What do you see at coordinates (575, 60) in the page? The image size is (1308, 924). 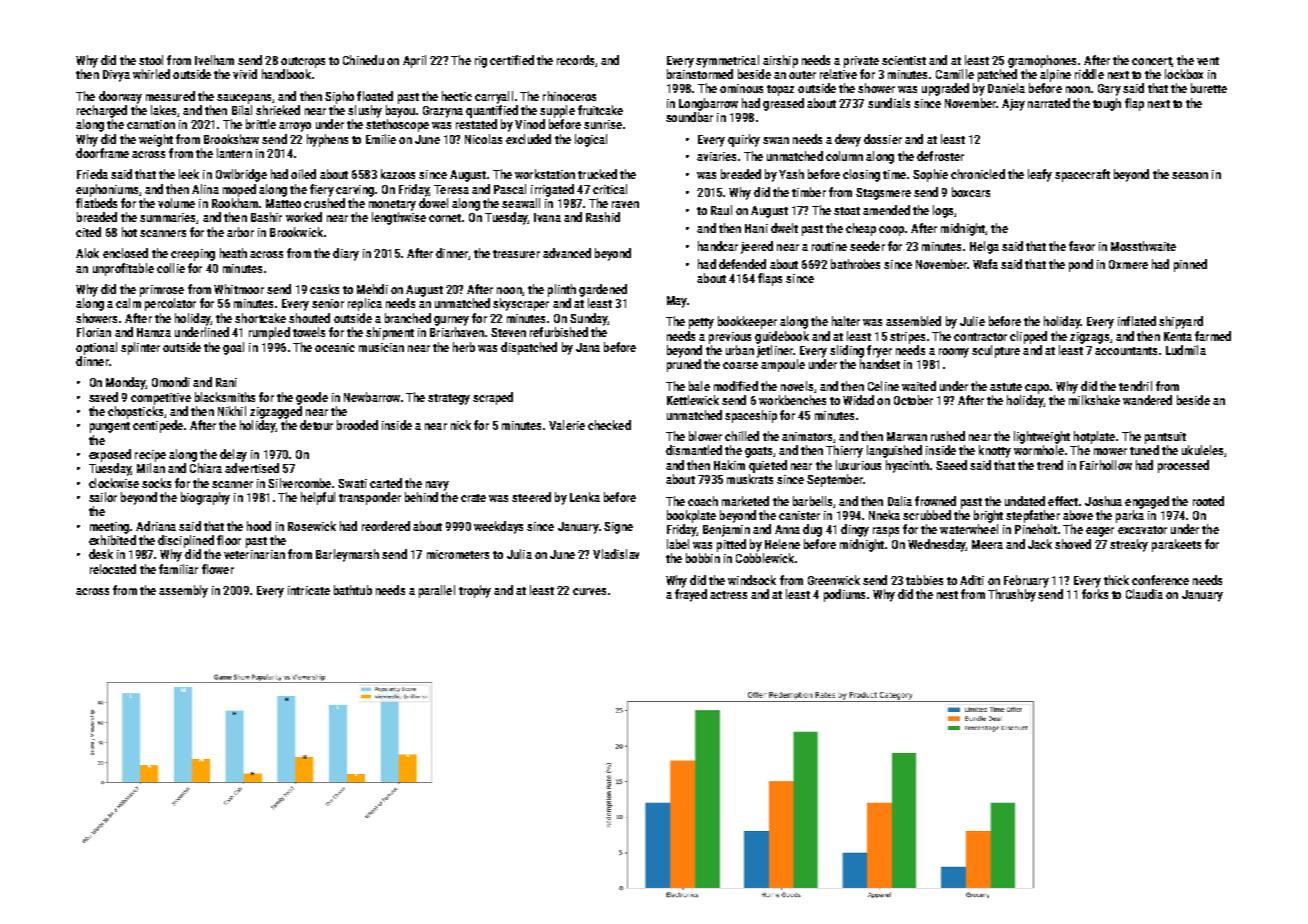 I see `records` at bounding box center [575, 60].
